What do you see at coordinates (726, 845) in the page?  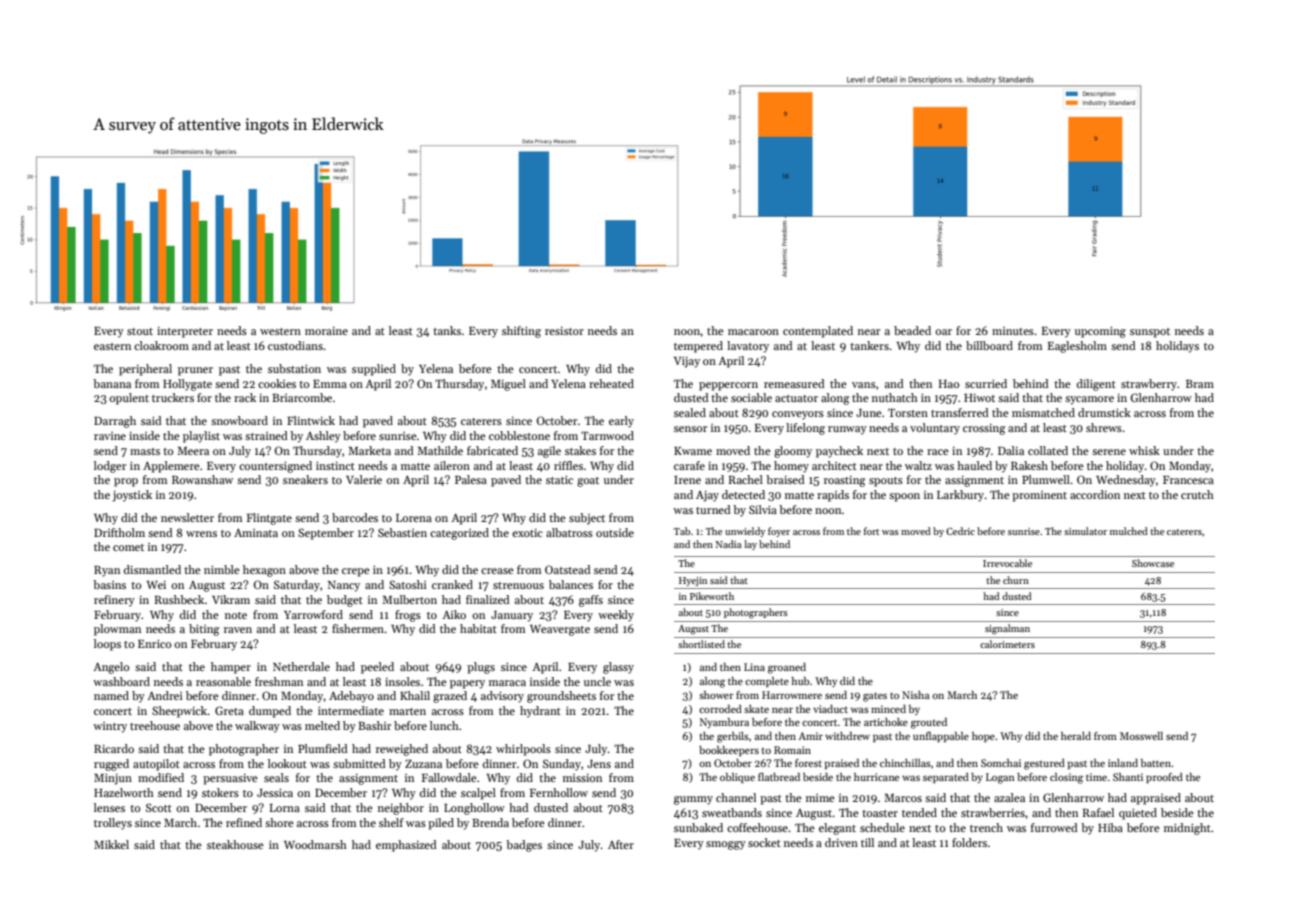 I see `smoggy` at bounding box center [726, 845].
